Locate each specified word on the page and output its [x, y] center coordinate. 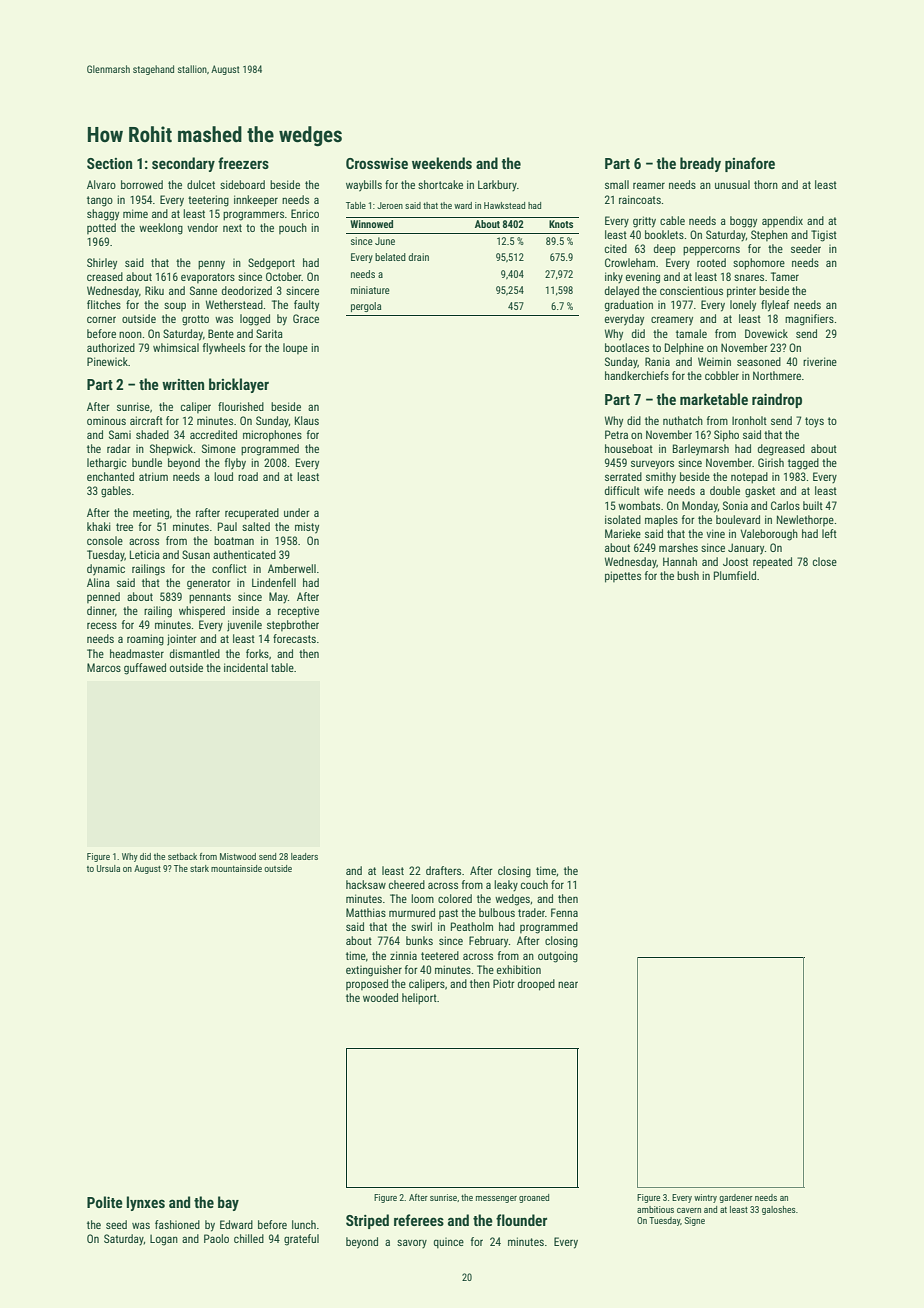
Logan [164, 1240]
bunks [419, 940]
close [825, 561]
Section [109, 163]
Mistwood [238, 856]
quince [449, 1243]
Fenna [564, 912]
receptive [298, 612]
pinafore [750, 164]
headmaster [137, 653]
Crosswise [377, 163]
